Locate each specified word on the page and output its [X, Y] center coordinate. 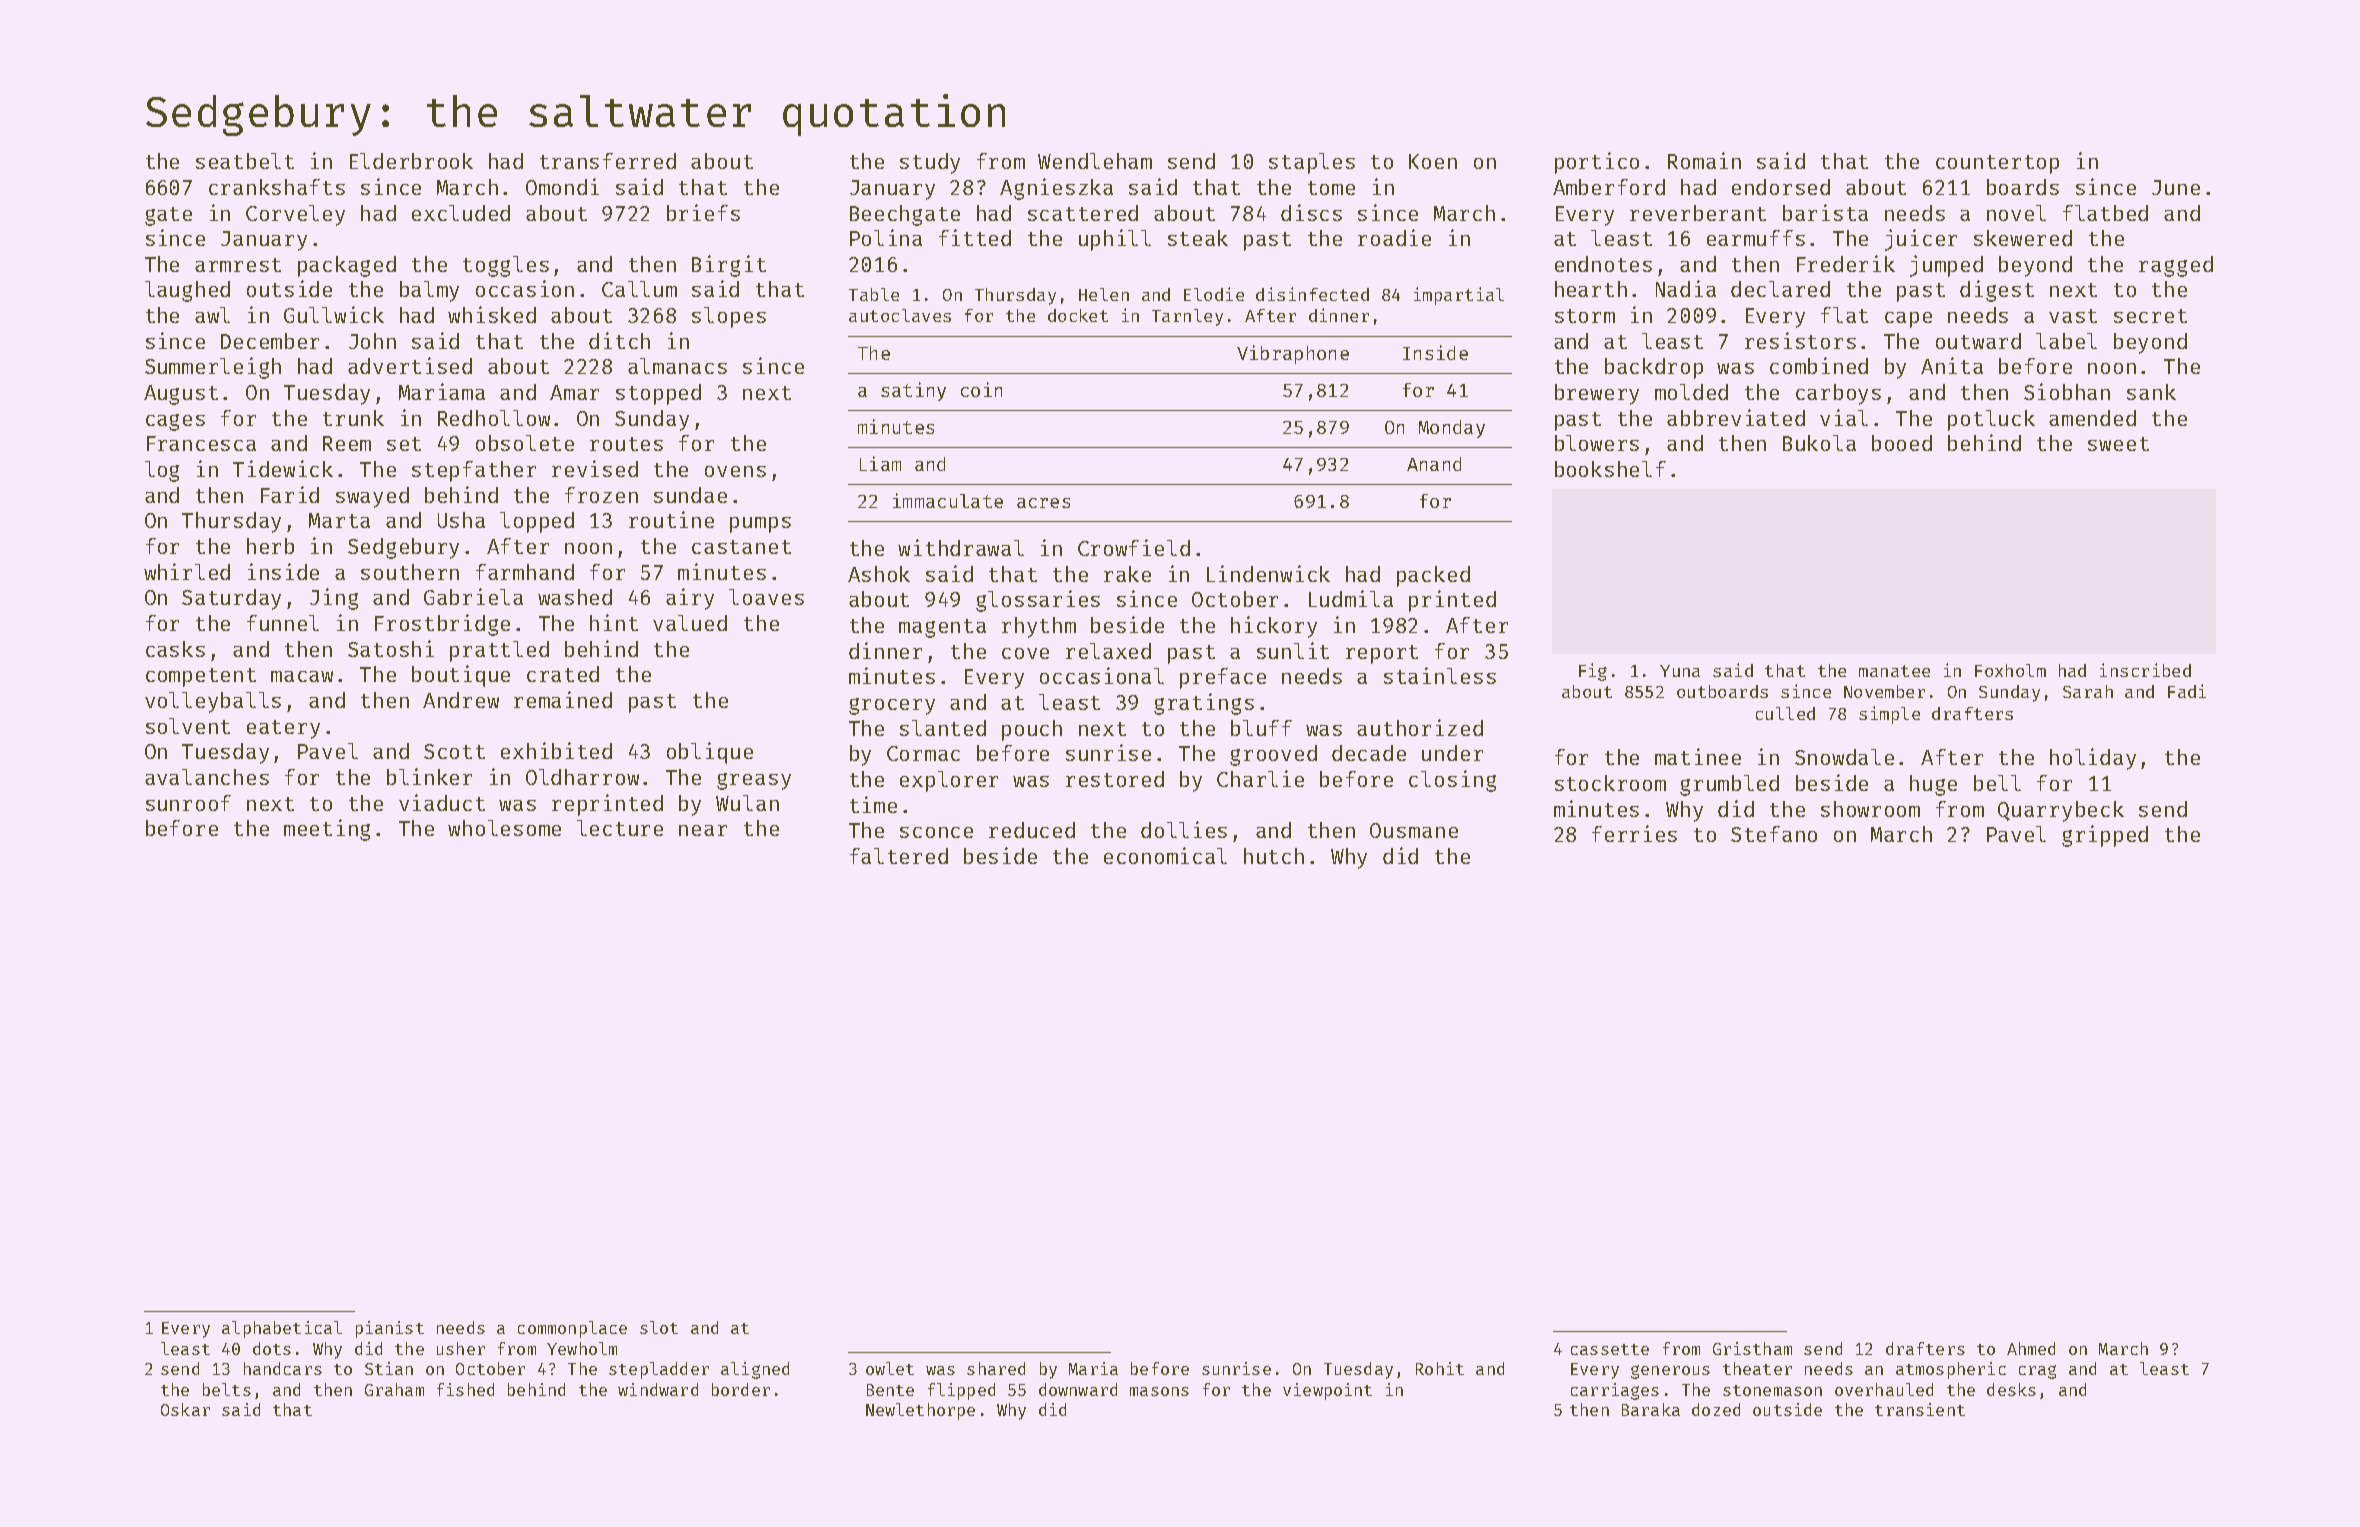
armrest [238, 265]
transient [1920, 1409]
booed [1902, 443]
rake [1127, 574]
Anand [1434, 464]
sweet [2118, 444]
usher [461, 1348]
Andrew [461, 700]
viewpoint [1327, 1391]
